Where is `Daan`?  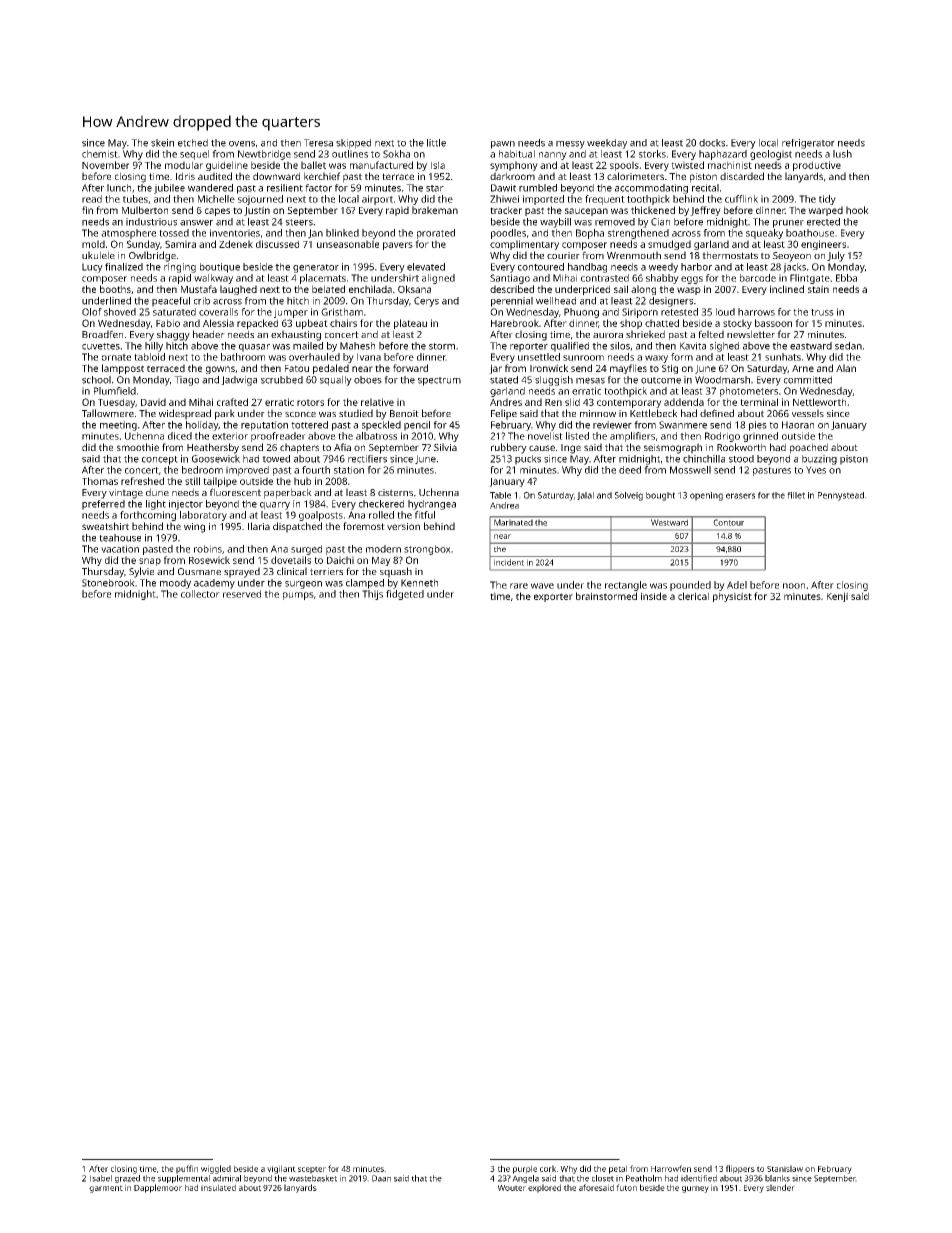 Daan is located at coordinates (381, 1178).
